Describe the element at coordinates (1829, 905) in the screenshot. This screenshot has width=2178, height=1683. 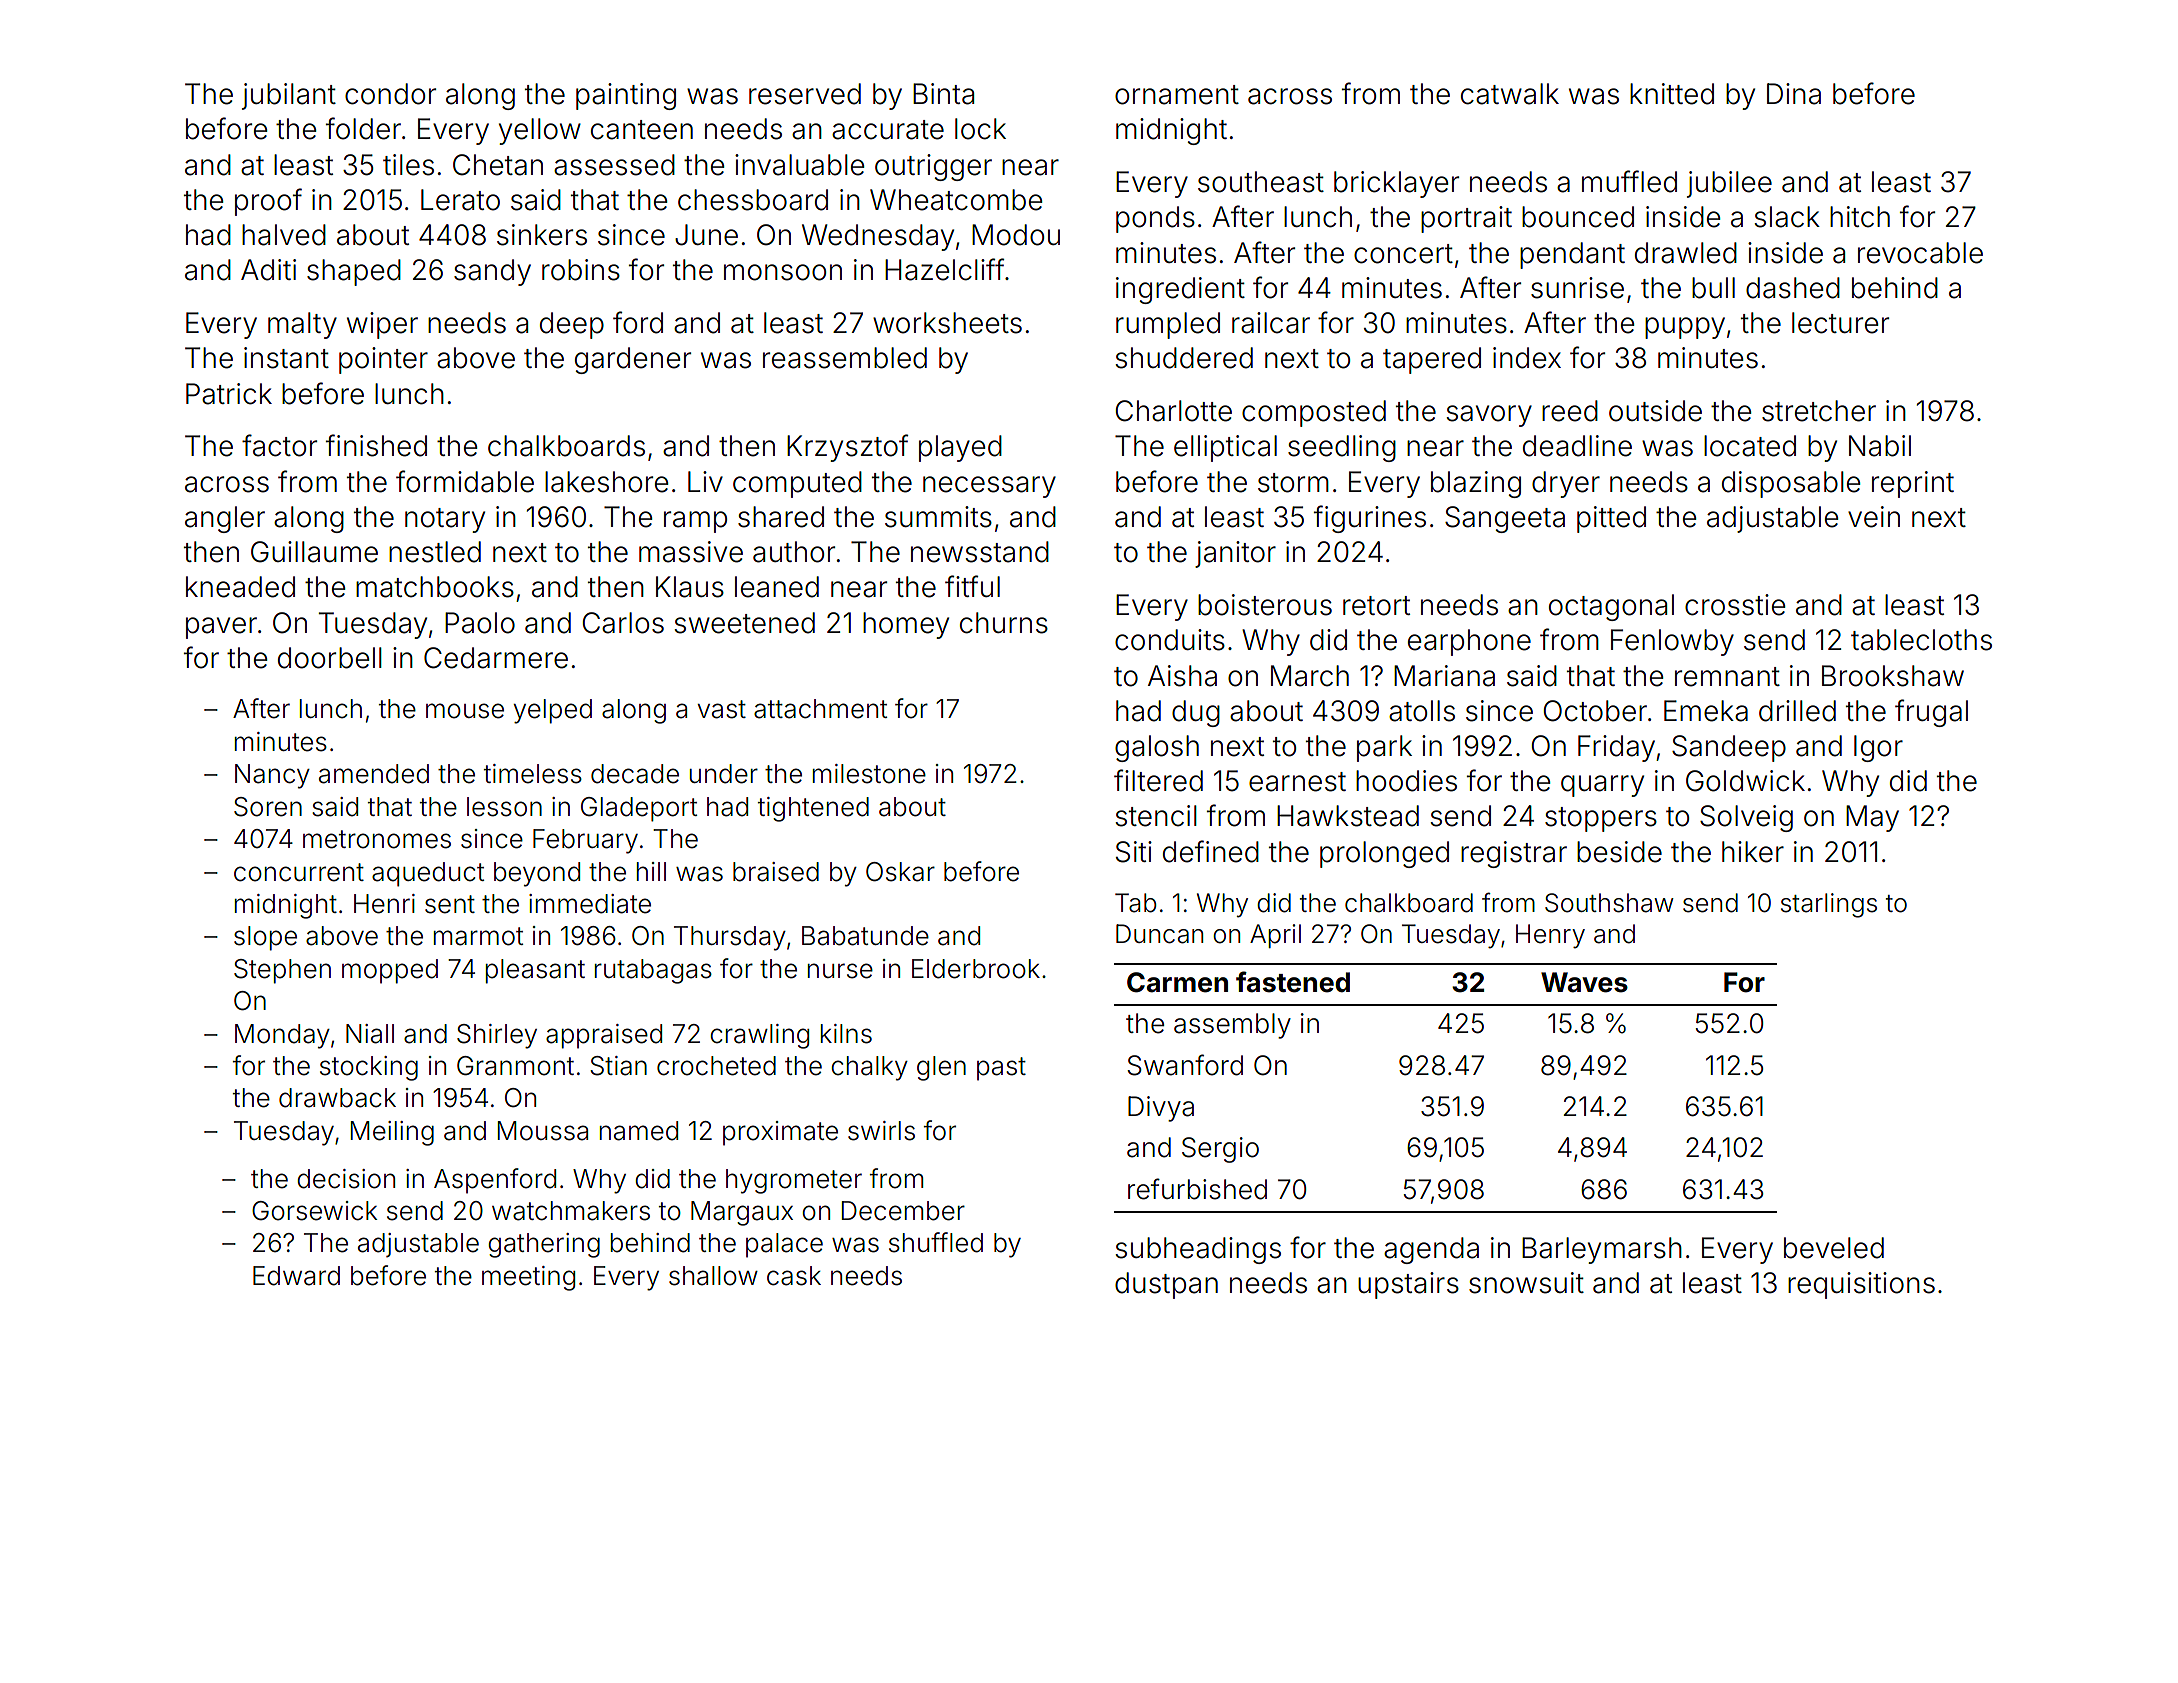
I see `starlings` at that location.
